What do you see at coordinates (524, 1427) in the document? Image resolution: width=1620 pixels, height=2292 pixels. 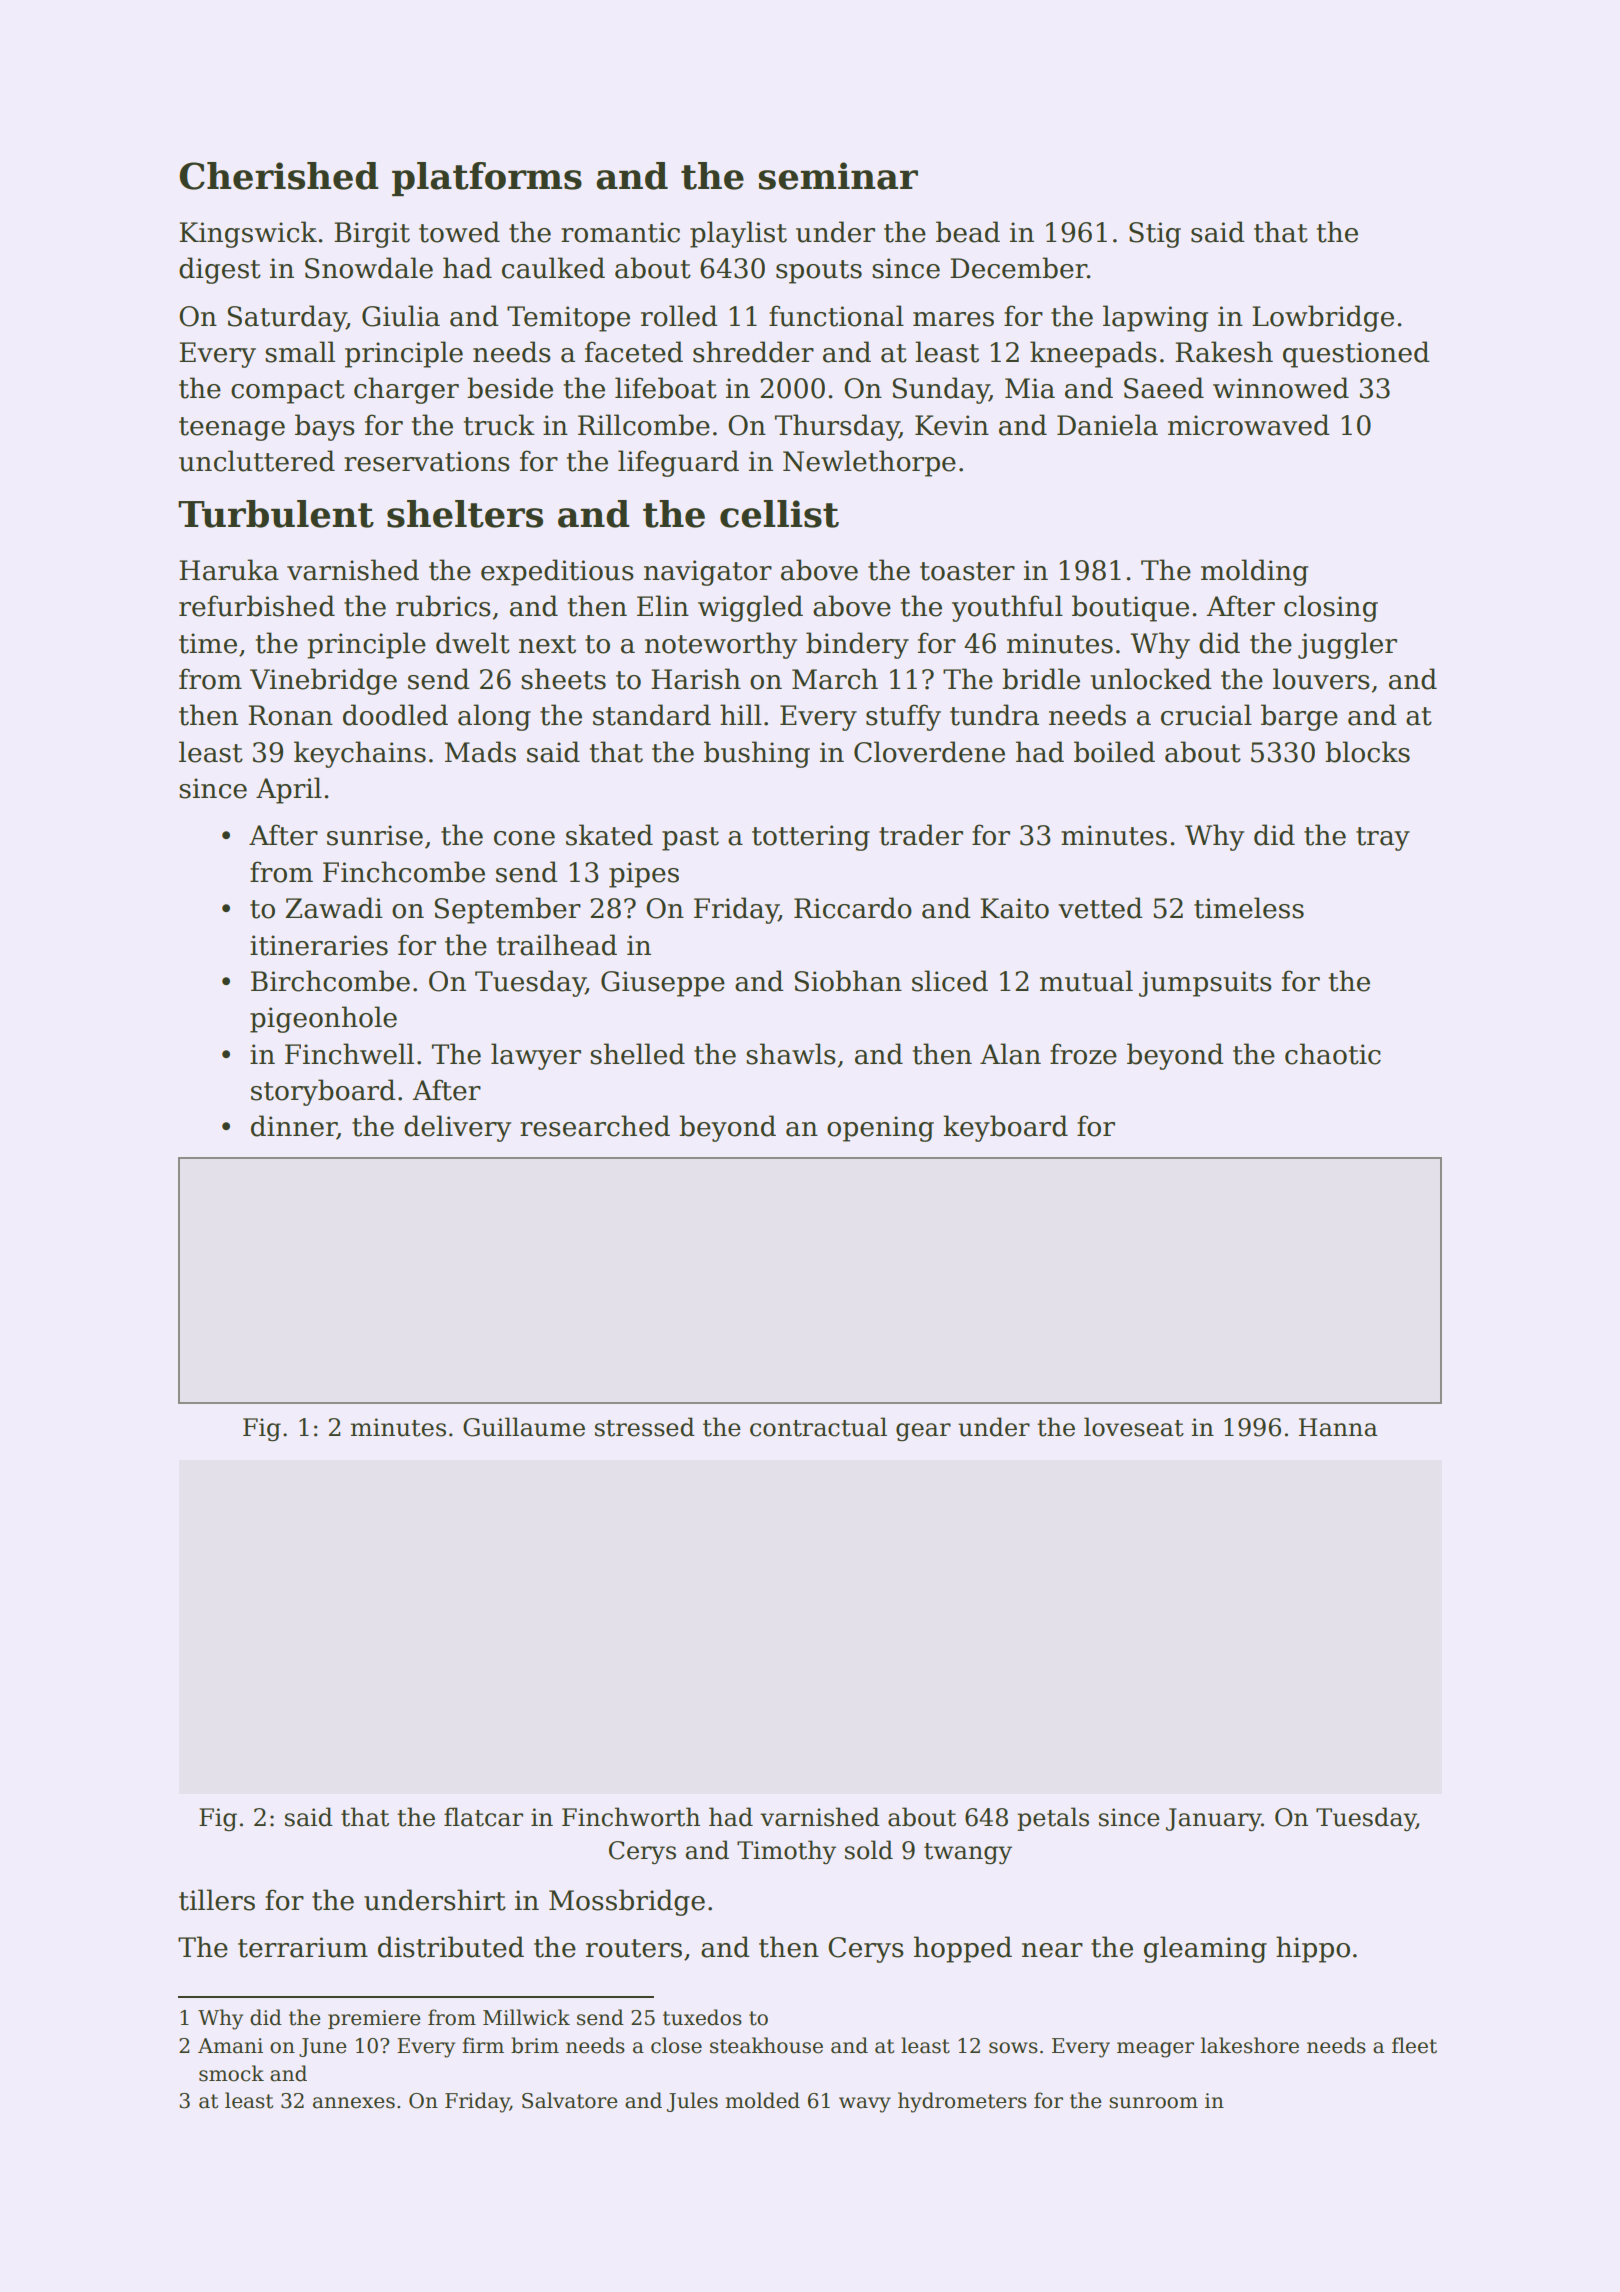 I see `Guillaume` at bounding box center [524, 1427].
